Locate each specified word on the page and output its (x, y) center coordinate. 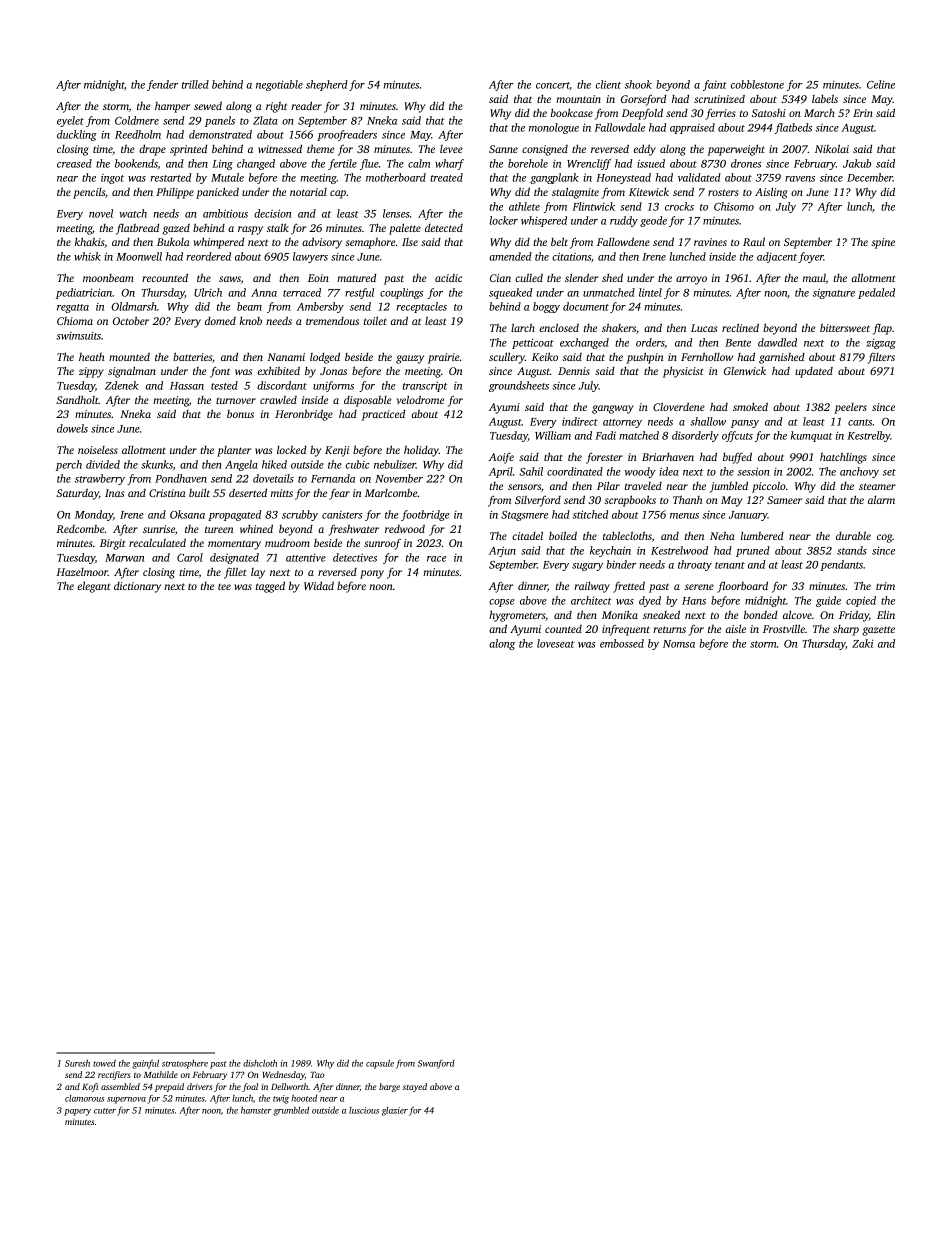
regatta (73, 308)
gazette (878, 631)
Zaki (863, 643)
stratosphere (185, 1064)
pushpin (644, 358)
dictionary (137, 587)
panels (220, 121)
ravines (710, 242)
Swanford (436, 1064)
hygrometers (517, 616)
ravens (800, 179)
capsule (380, 1064)
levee (451, 149)
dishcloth (260, 1063)
